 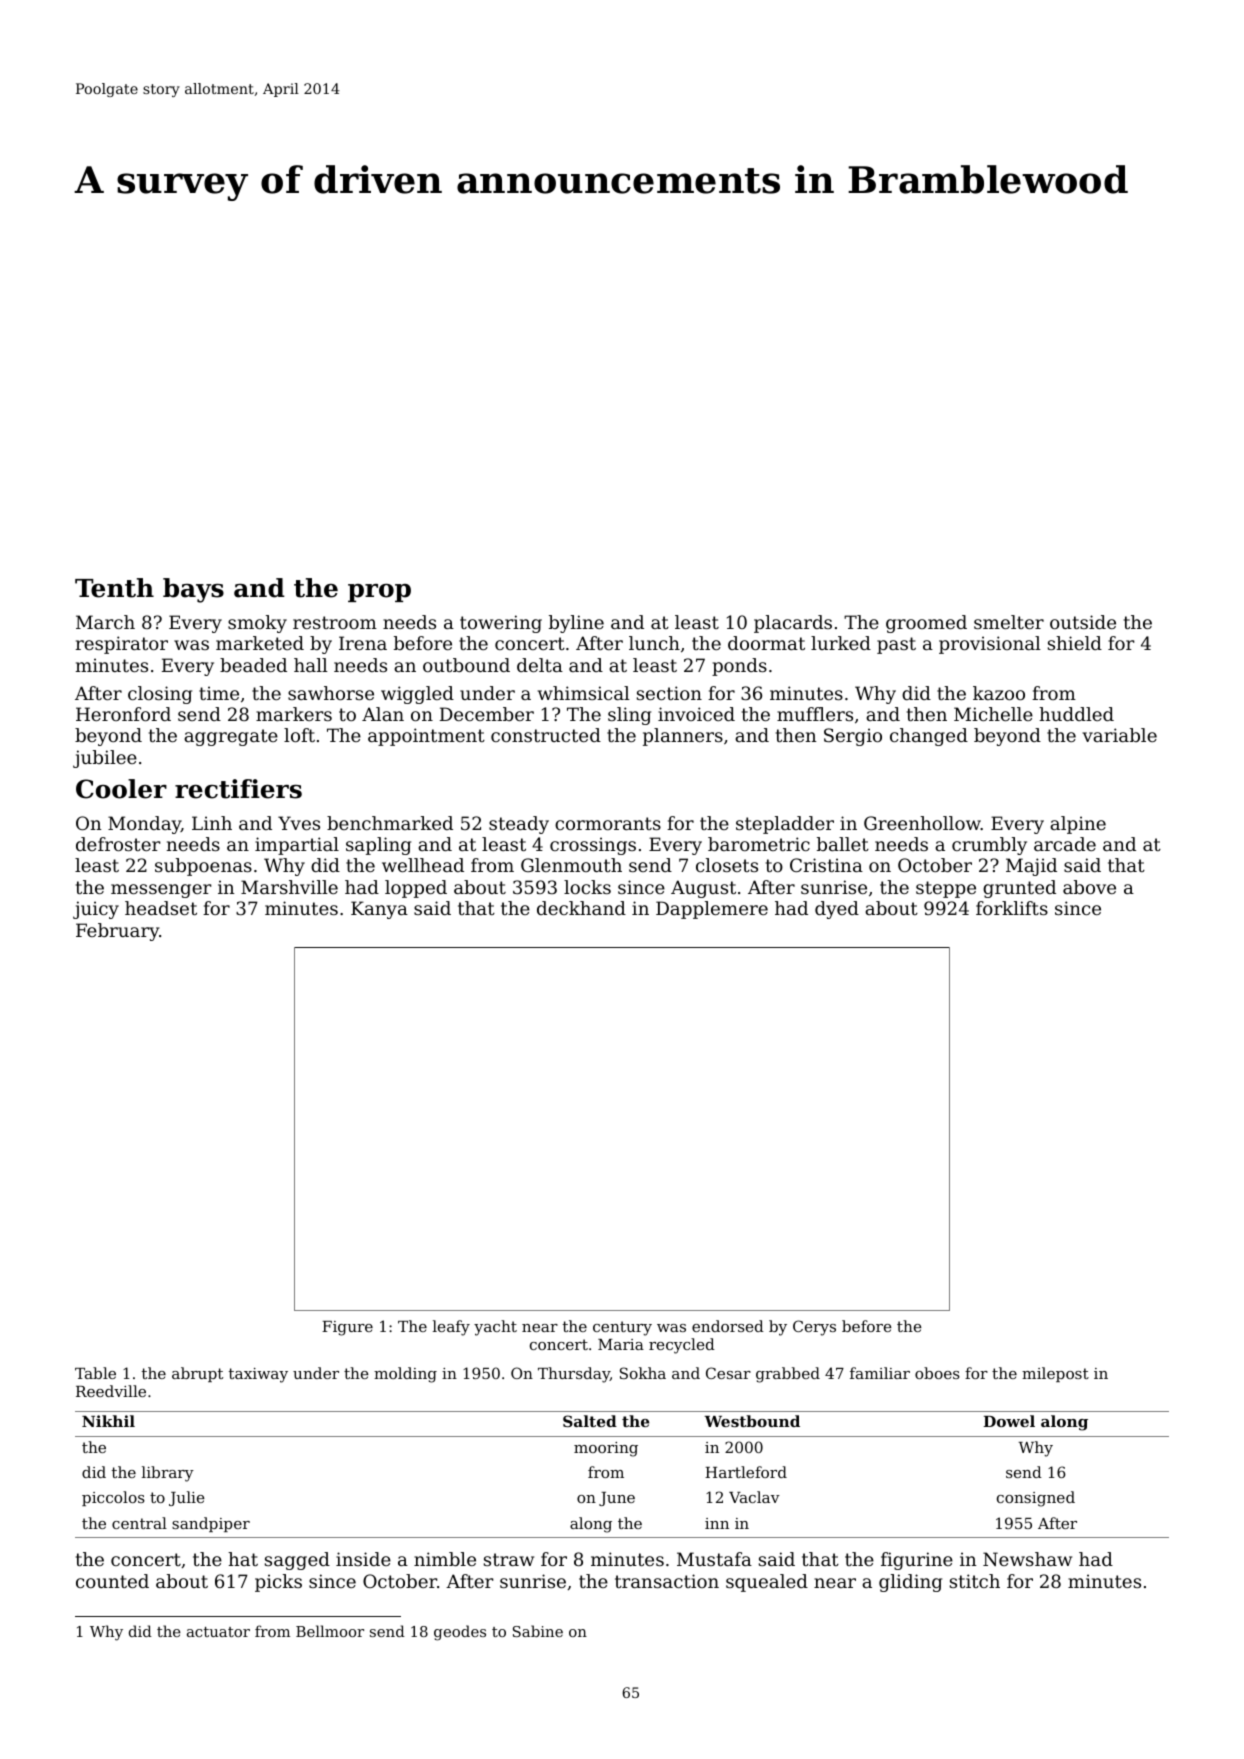 I want to click on Dapplemere, so click(x=712, y=910).
